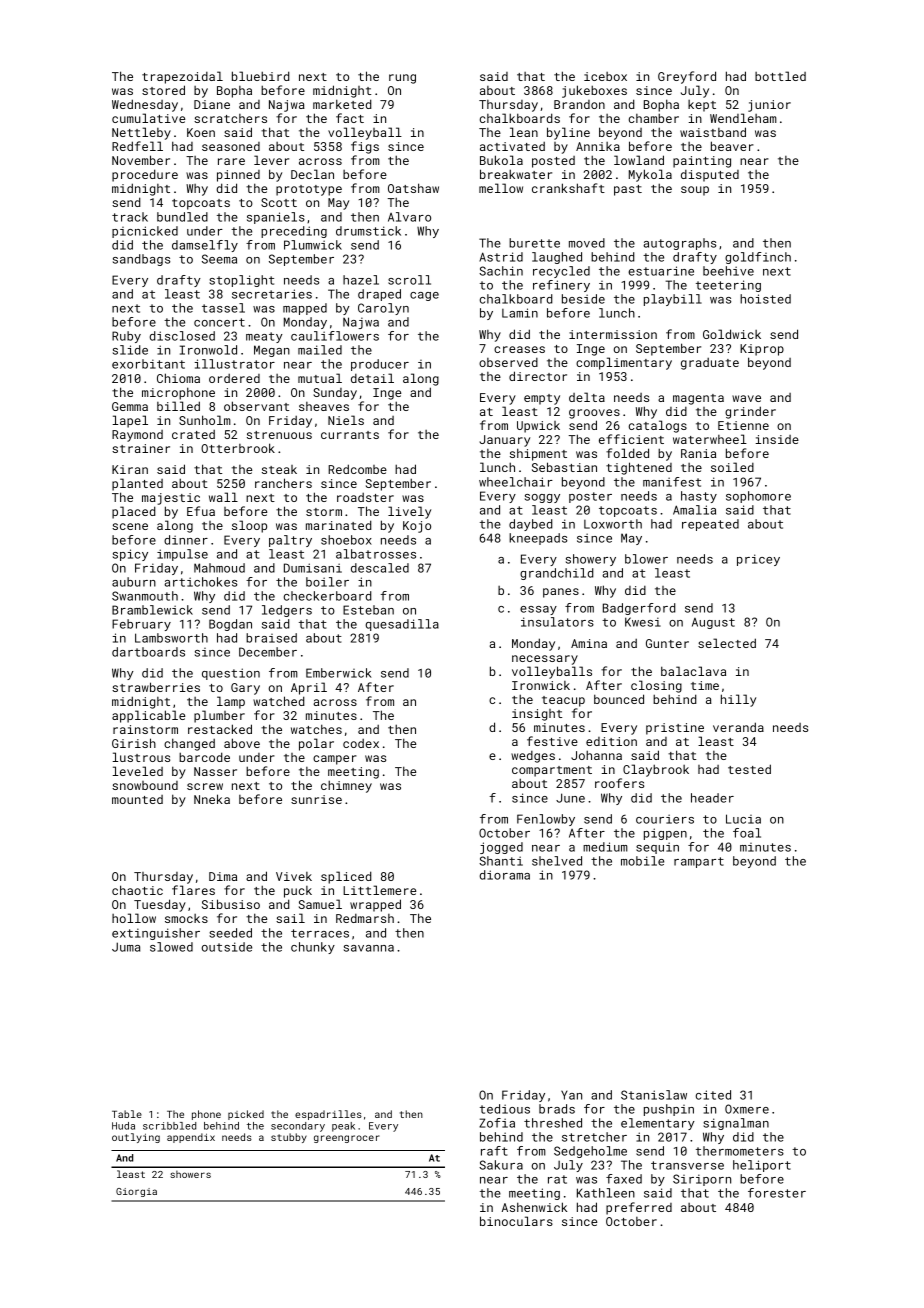 The image size is (924, 1308). Describe the element at coordinates (347, 1139) in the screenshot. I see `greengrocer` at that location.
